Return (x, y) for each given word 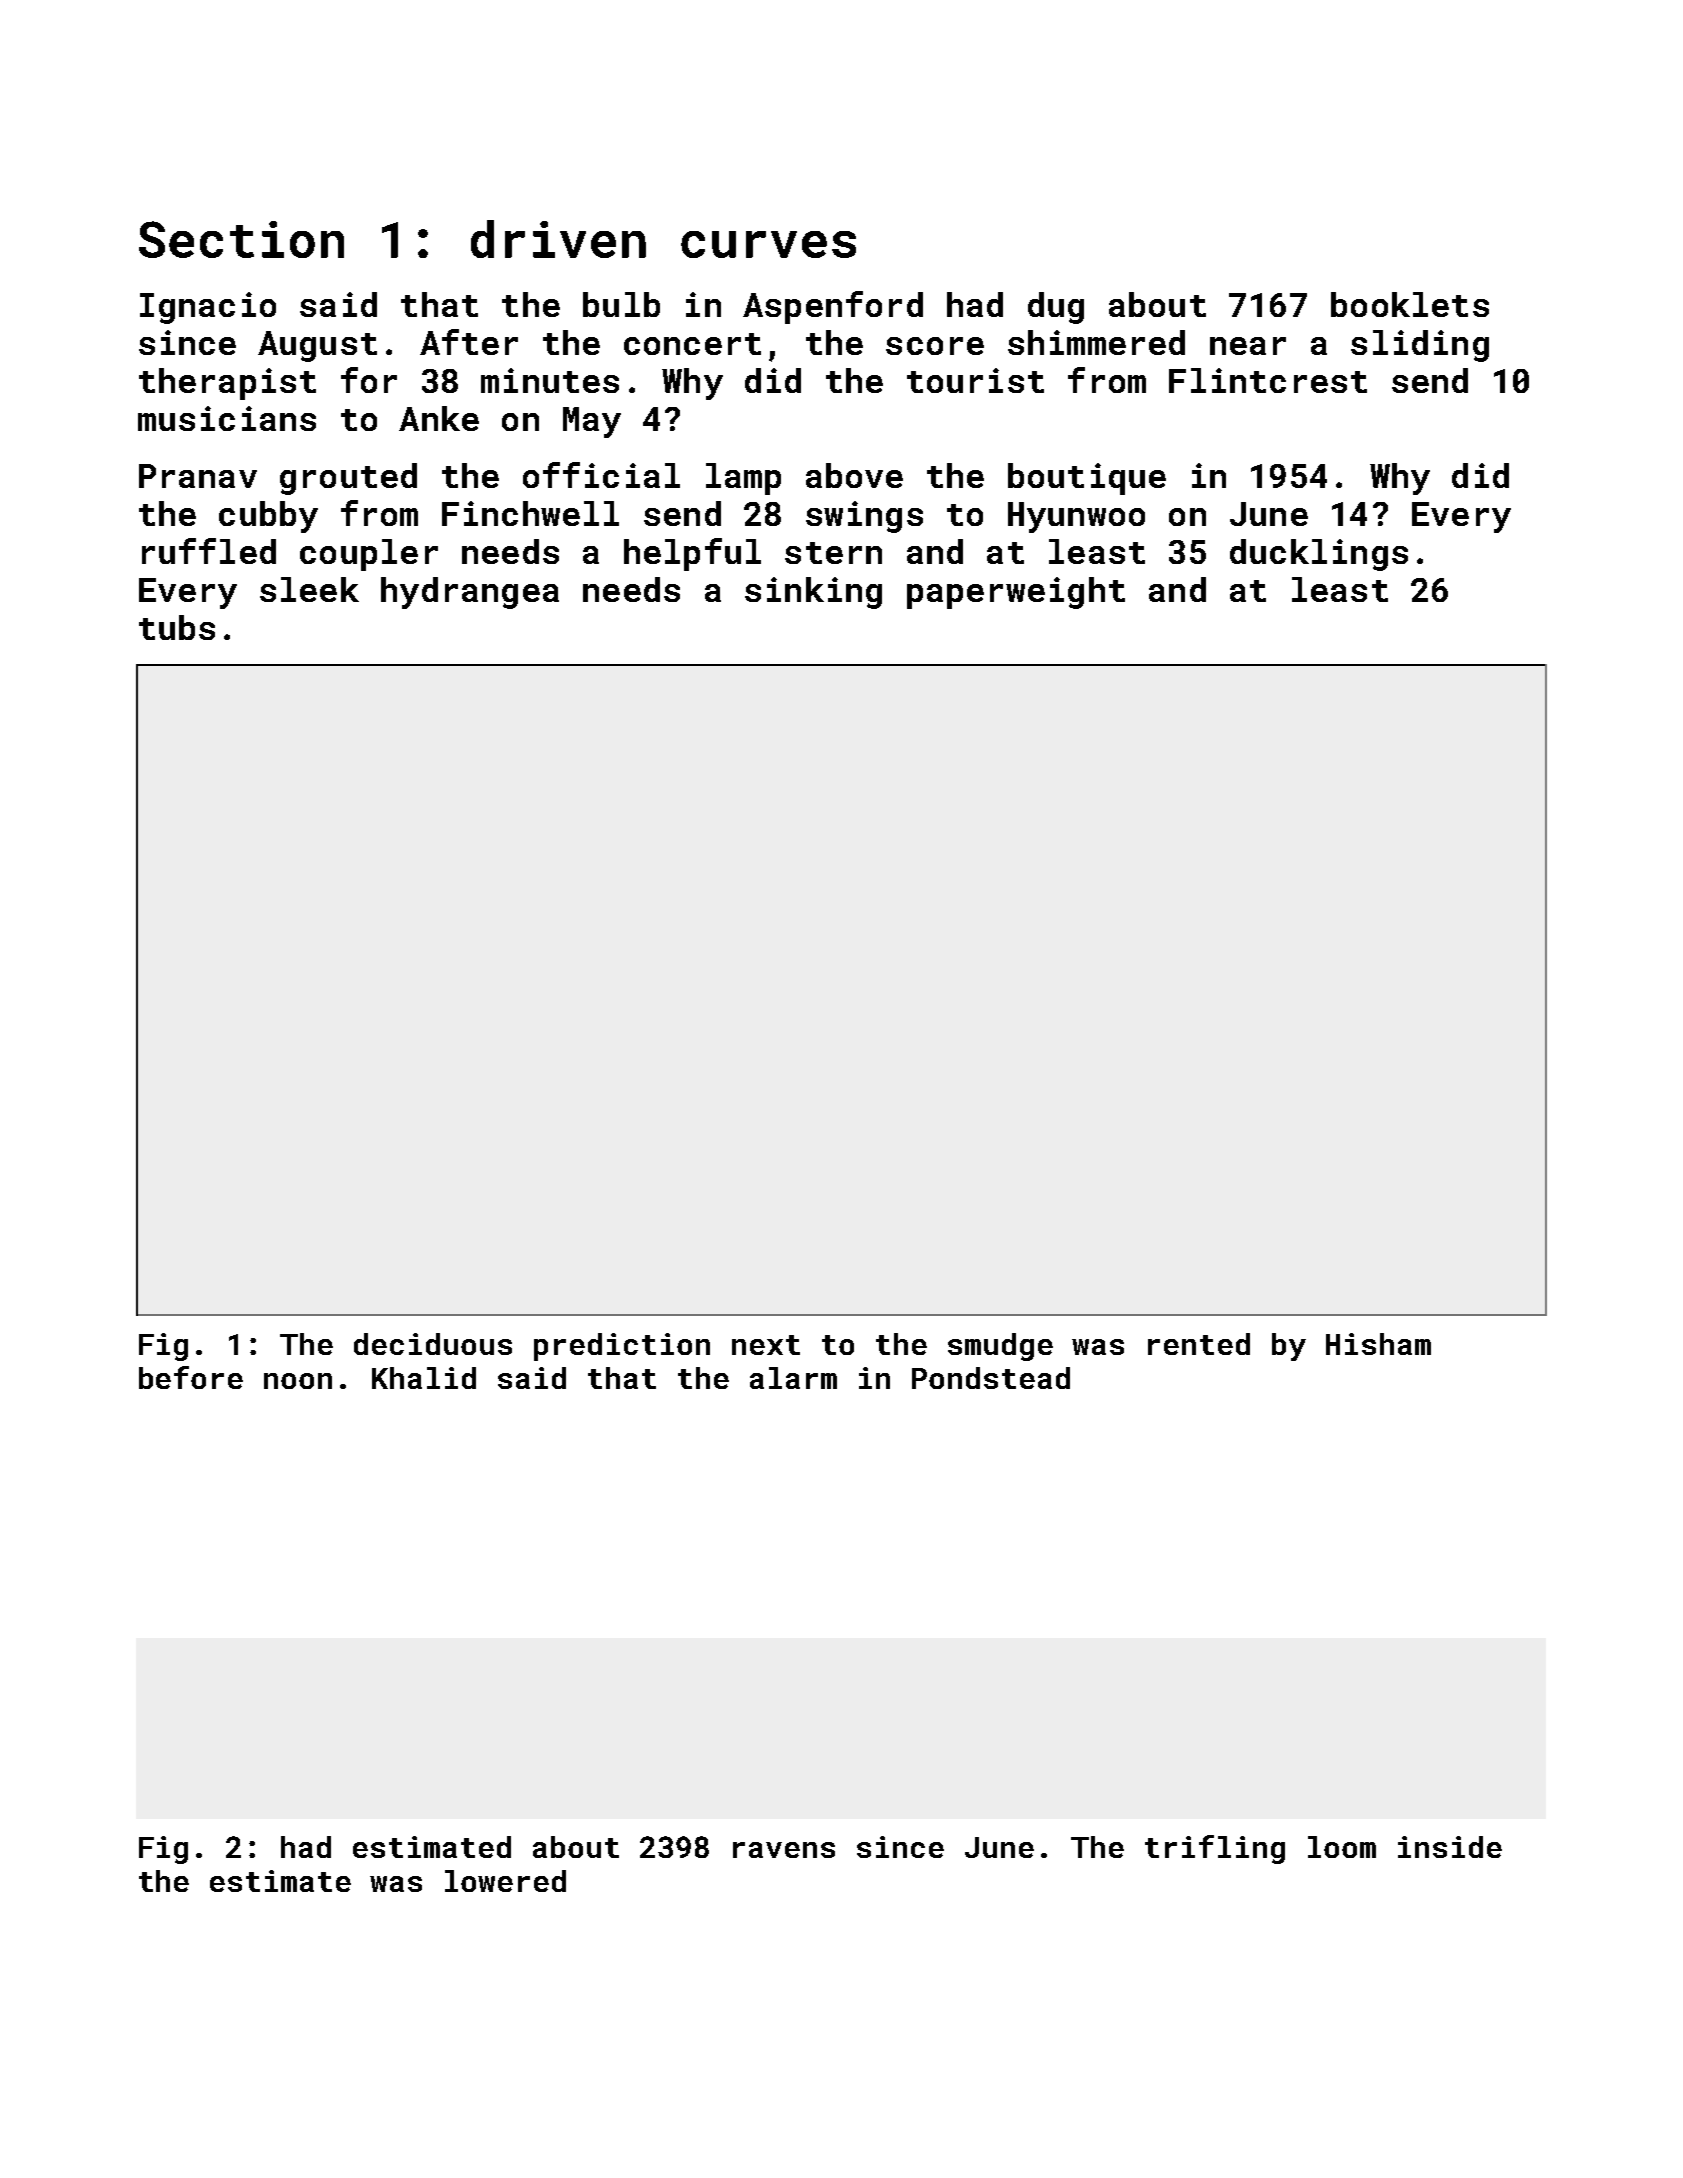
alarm (793, 1378)
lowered (505, 1881)
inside (1450, 1847)
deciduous (433, 1344)
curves (768, 244)
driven (558, 239)
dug (1056, 308)
